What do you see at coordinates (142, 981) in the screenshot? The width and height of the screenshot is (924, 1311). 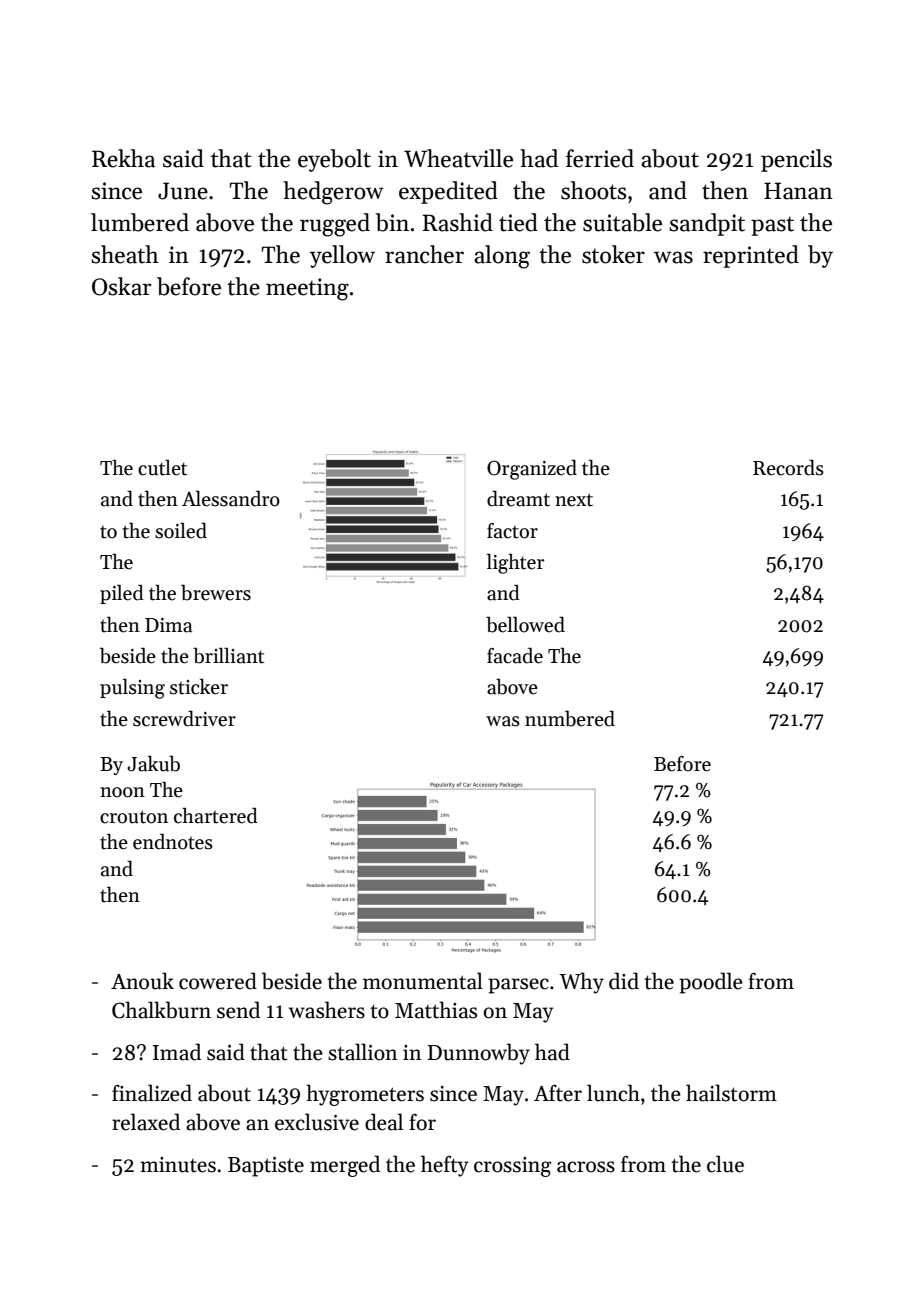 I see `Anouk` at bounding box center [142, 981].
